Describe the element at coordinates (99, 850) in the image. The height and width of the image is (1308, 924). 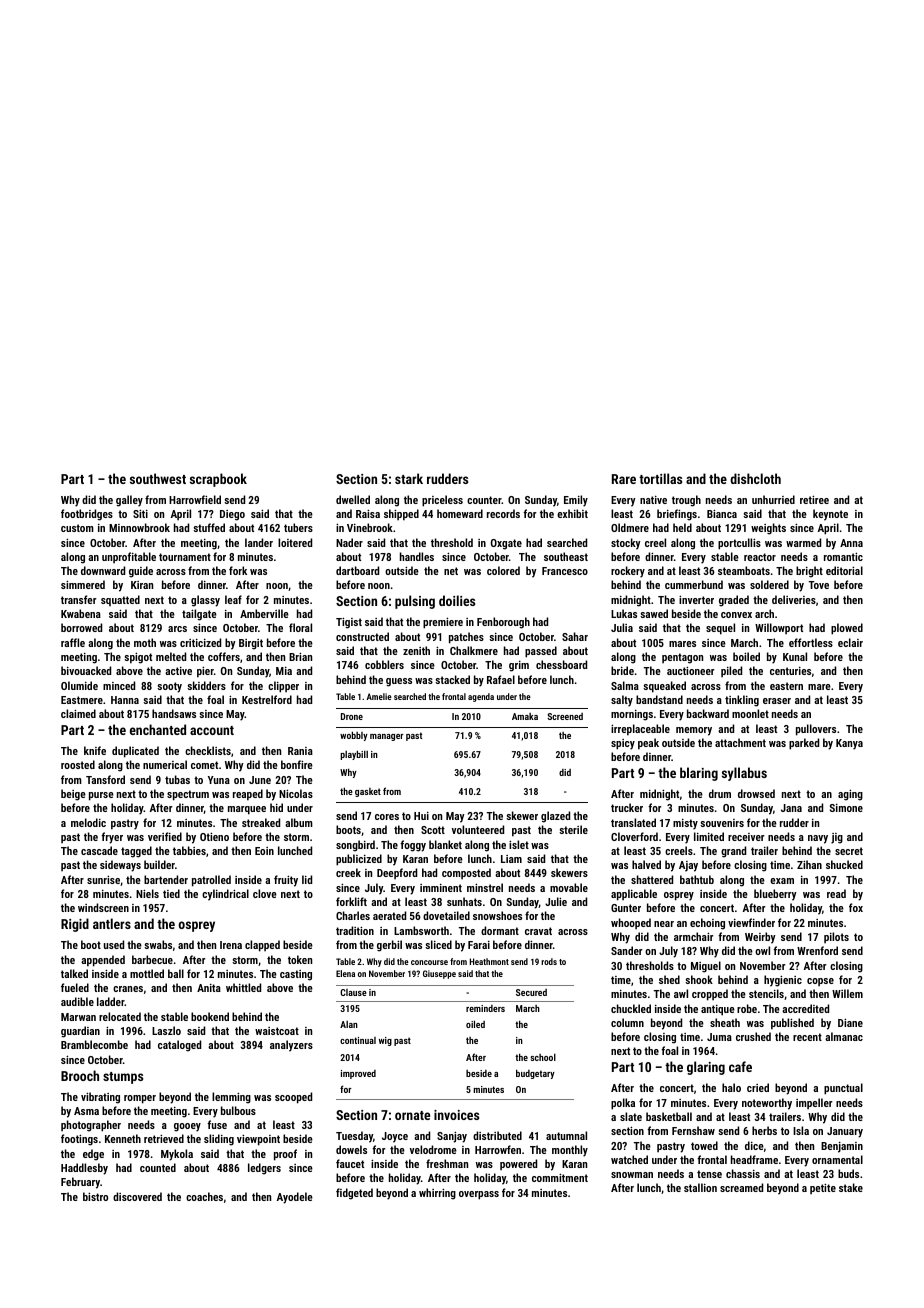
I see `cascade` at that location.
